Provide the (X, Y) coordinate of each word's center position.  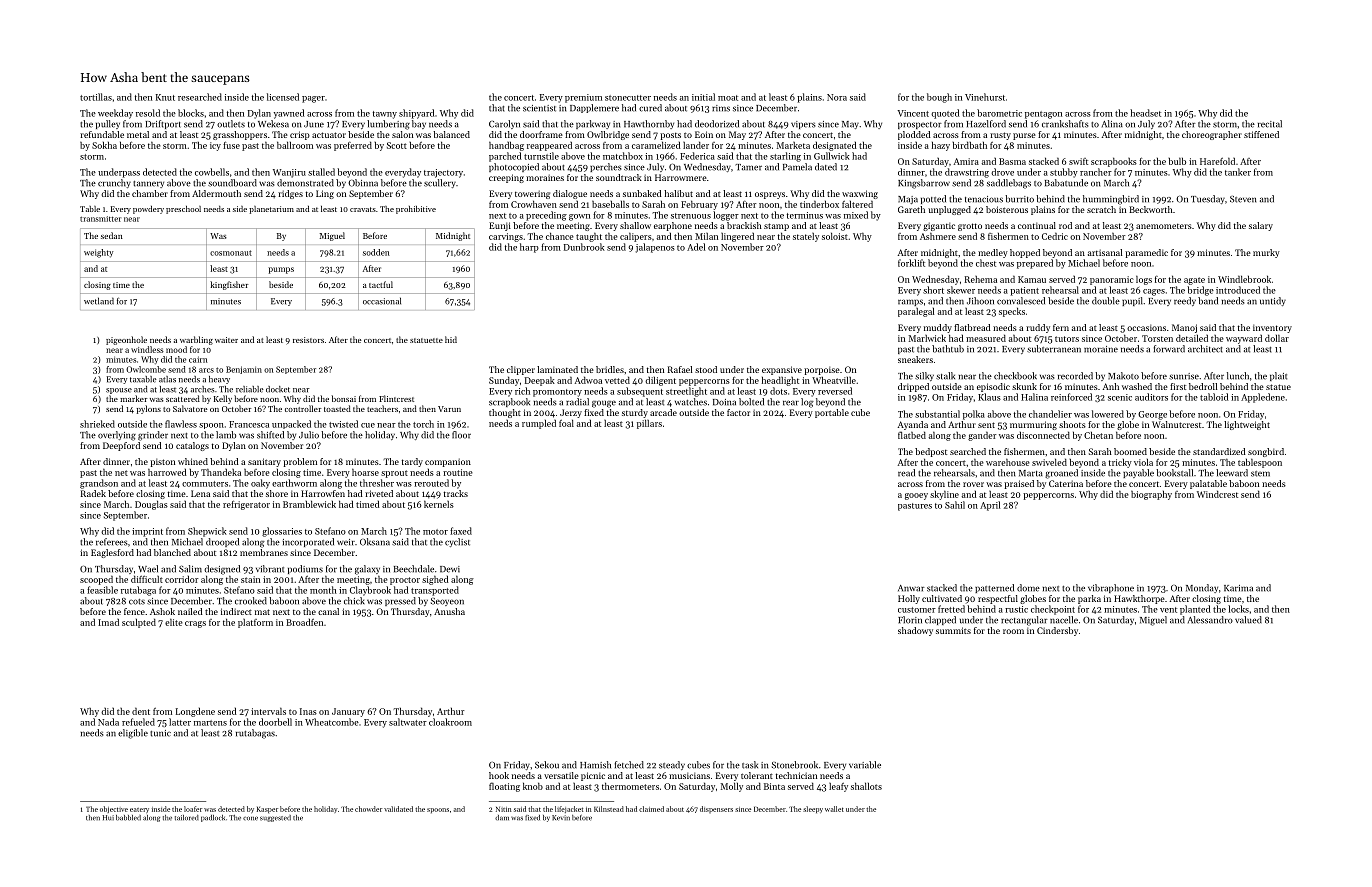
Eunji (500, 226)
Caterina (1066, 483)
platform (255, 623)
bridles (610, 369)
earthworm (294, 483)
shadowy (915, 631)
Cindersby (1057, 631)
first (1178, 386)
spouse (119, 391)
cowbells (212, 172)
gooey (916, 496)
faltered (857, 204)
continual (1037, 225)
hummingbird (1111, 200)
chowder (368, 809)
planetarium (271, 210)
